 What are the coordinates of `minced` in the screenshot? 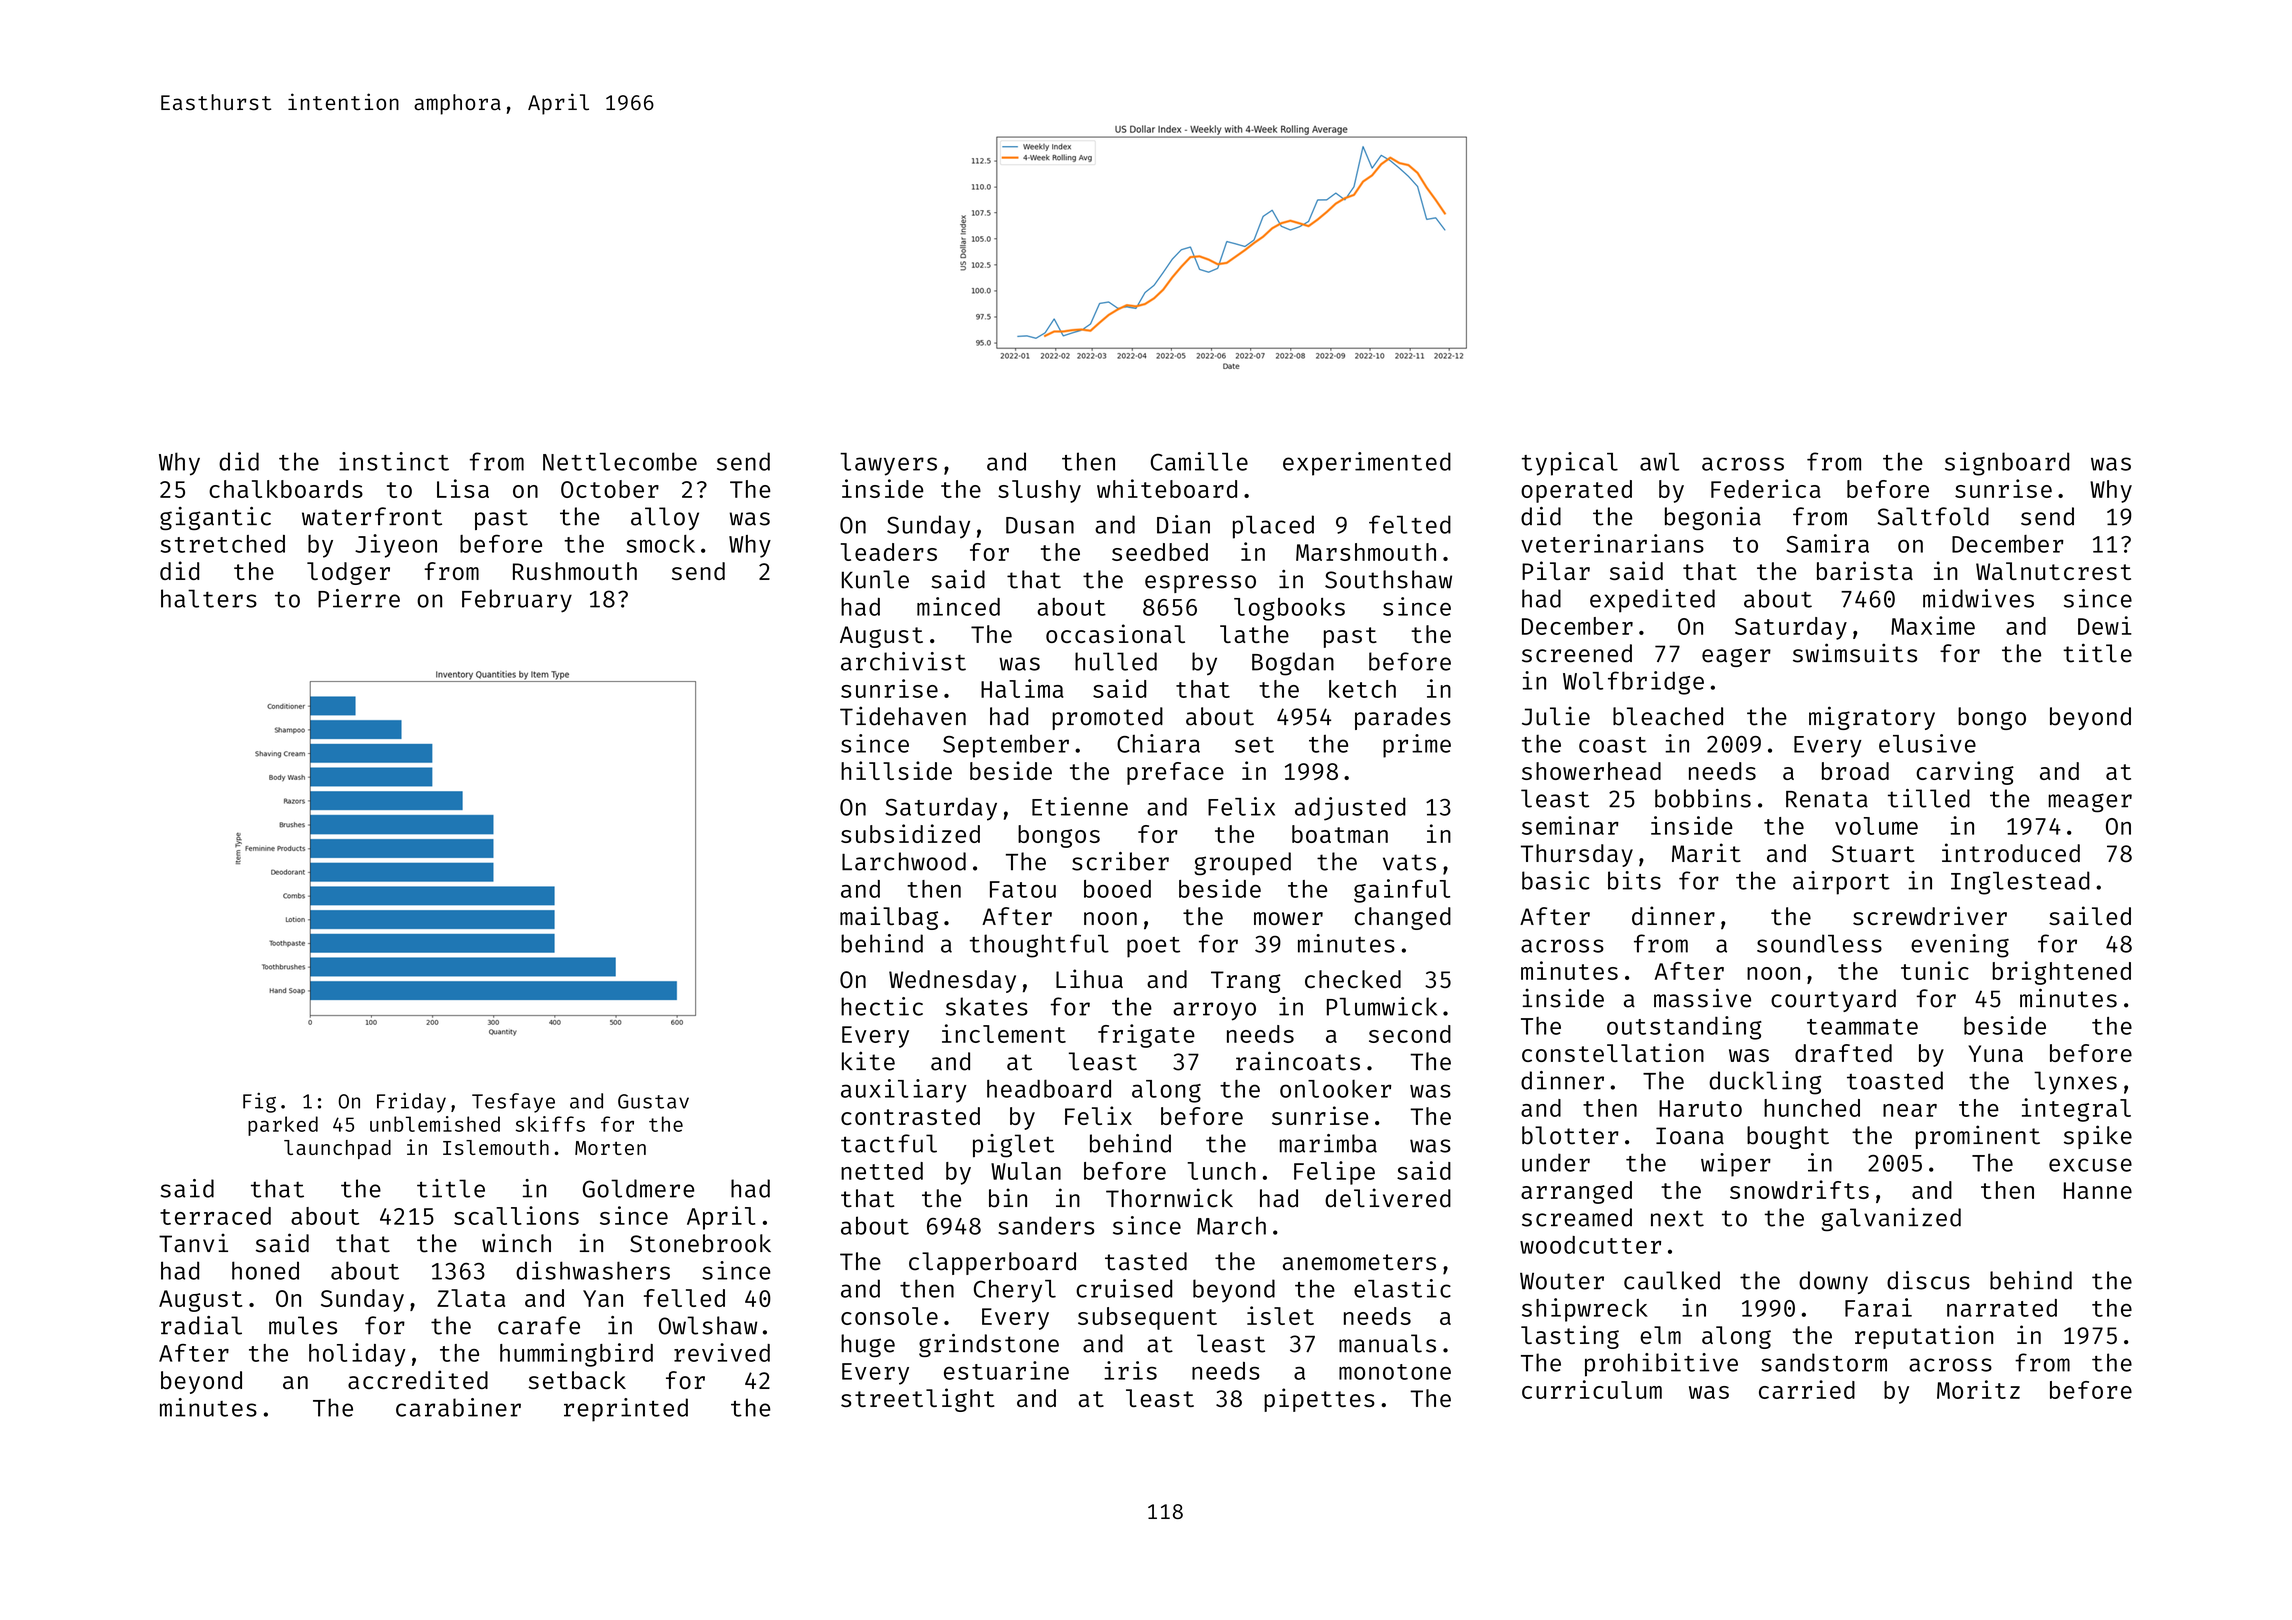 It's located at (958, 606).
